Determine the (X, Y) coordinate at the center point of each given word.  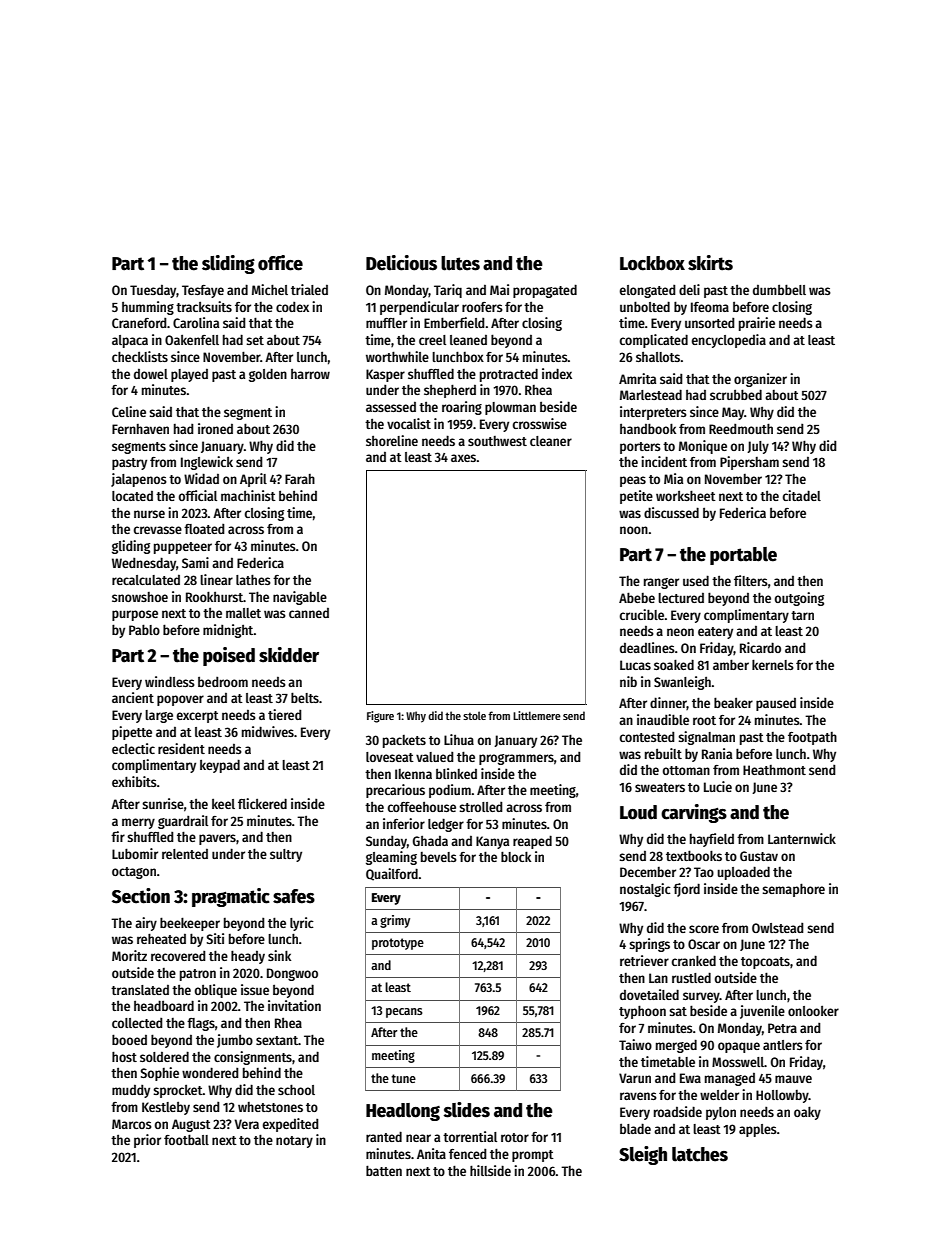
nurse (149, 514)
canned (309, 613)
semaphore (793, 890)
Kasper (385, 375)
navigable (300, 598)
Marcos (132, 1124)
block (516, 856)
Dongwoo (292, 974)
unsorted (710, 323)
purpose (135, 615)
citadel (802, 495)
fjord (686, 890)
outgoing (799, 599)
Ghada (430, 841)
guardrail (183, 822)
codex (292, 307)
